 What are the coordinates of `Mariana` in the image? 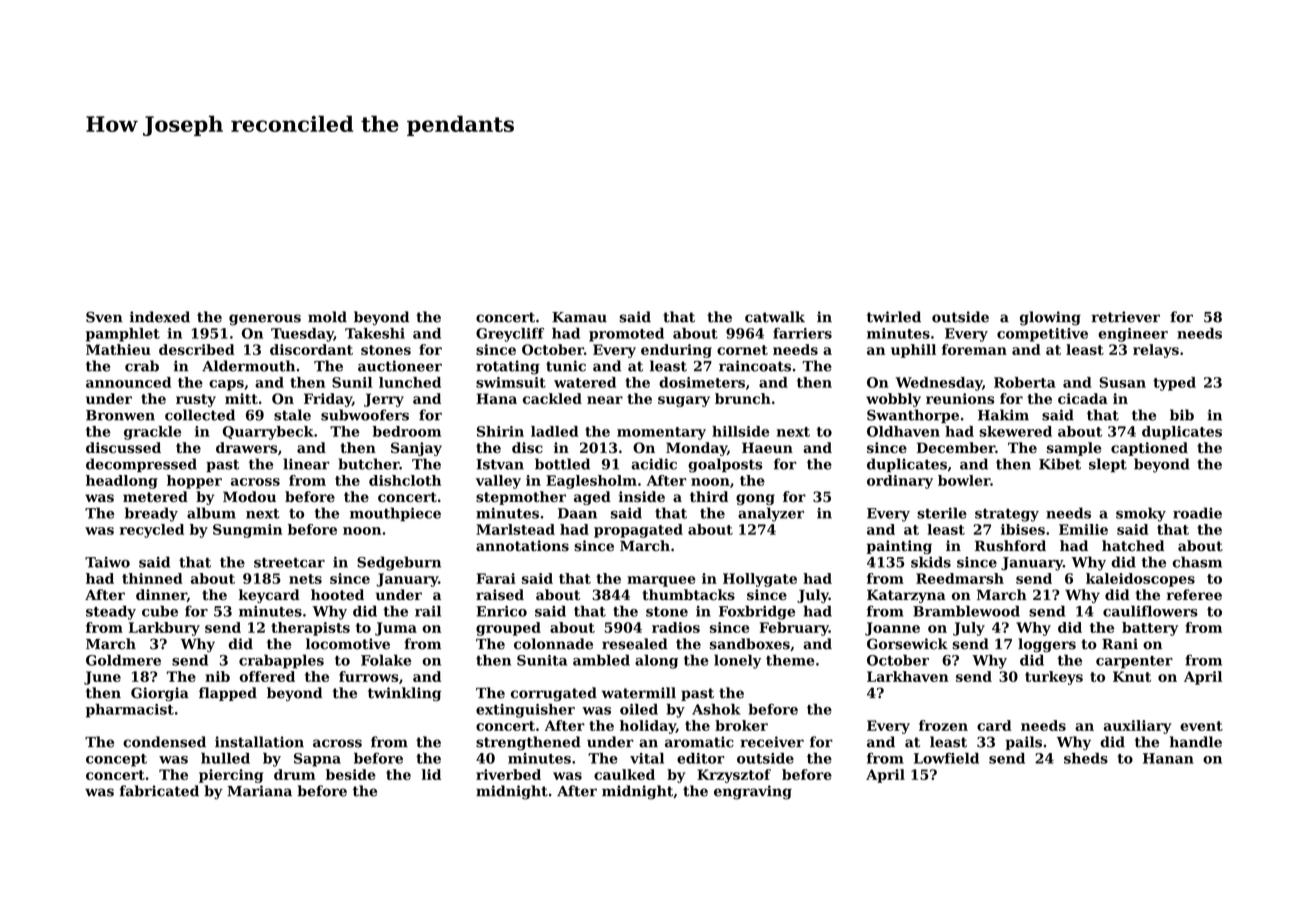 It's located at (259, 791).
